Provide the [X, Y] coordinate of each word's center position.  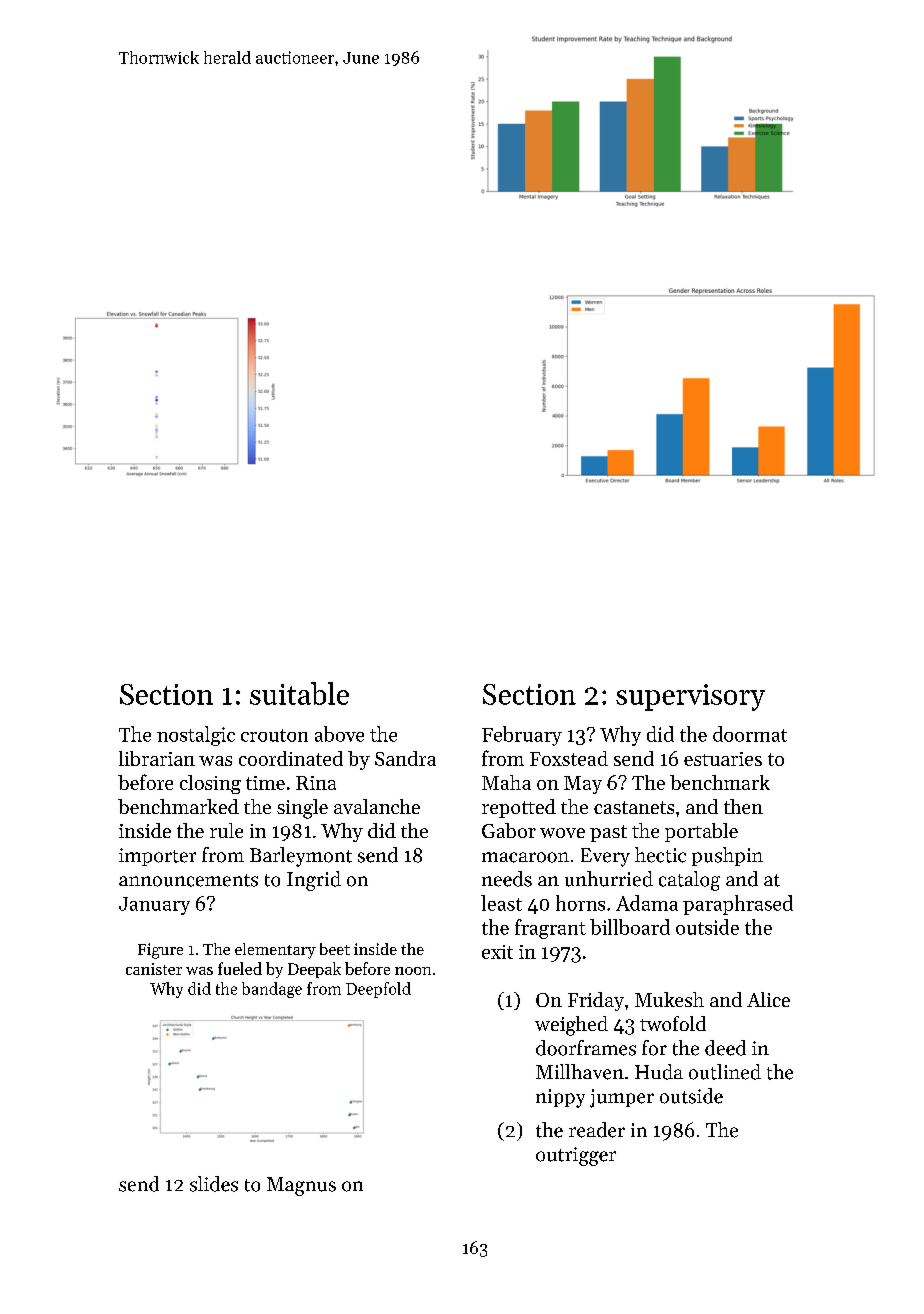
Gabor [509, 830]
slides [214, 1184]
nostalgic [196, 736]
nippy [560, 1098]
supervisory [690, 697]
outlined [725, 1072]
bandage [272, 990]
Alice [768, 999]
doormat [750, 734]
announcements [188, 880]
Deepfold [378, 990]
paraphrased [738, 905]
